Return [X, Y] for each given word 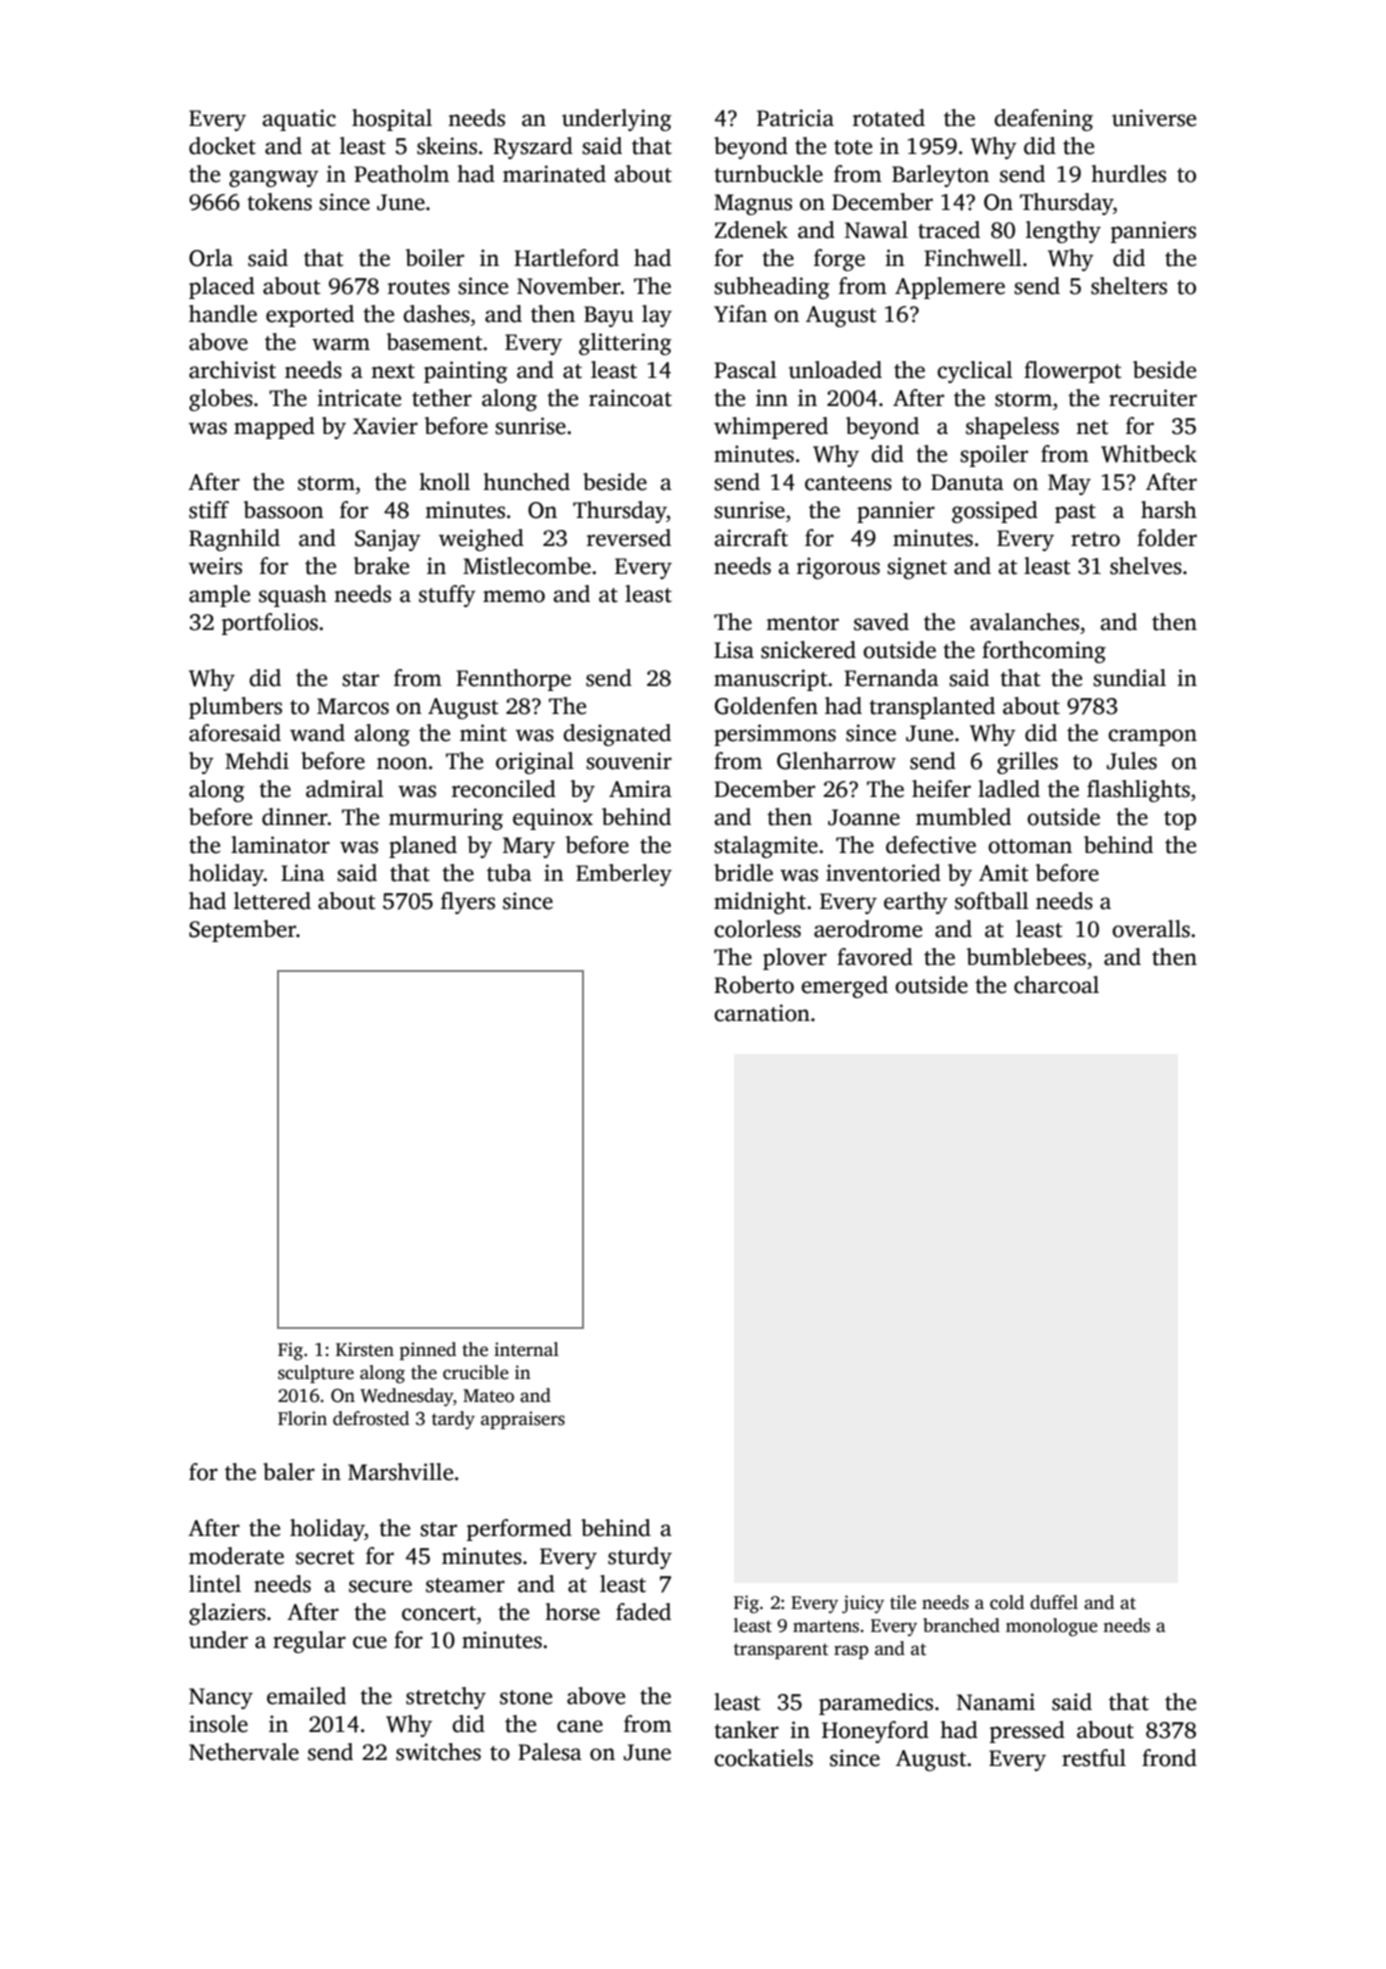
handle [223, 314]
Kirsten [365, 1349]
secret [325, 1557]
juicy [863, 1604]
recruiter [1153, 398]
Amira [640, 789]
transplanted [932, 708]
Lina [303, 873]
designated [617, 735]
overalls [1151, 929]
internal [526, 1349]
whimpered [771, 428]
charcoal [1056, 985]
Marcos [353, 706]
